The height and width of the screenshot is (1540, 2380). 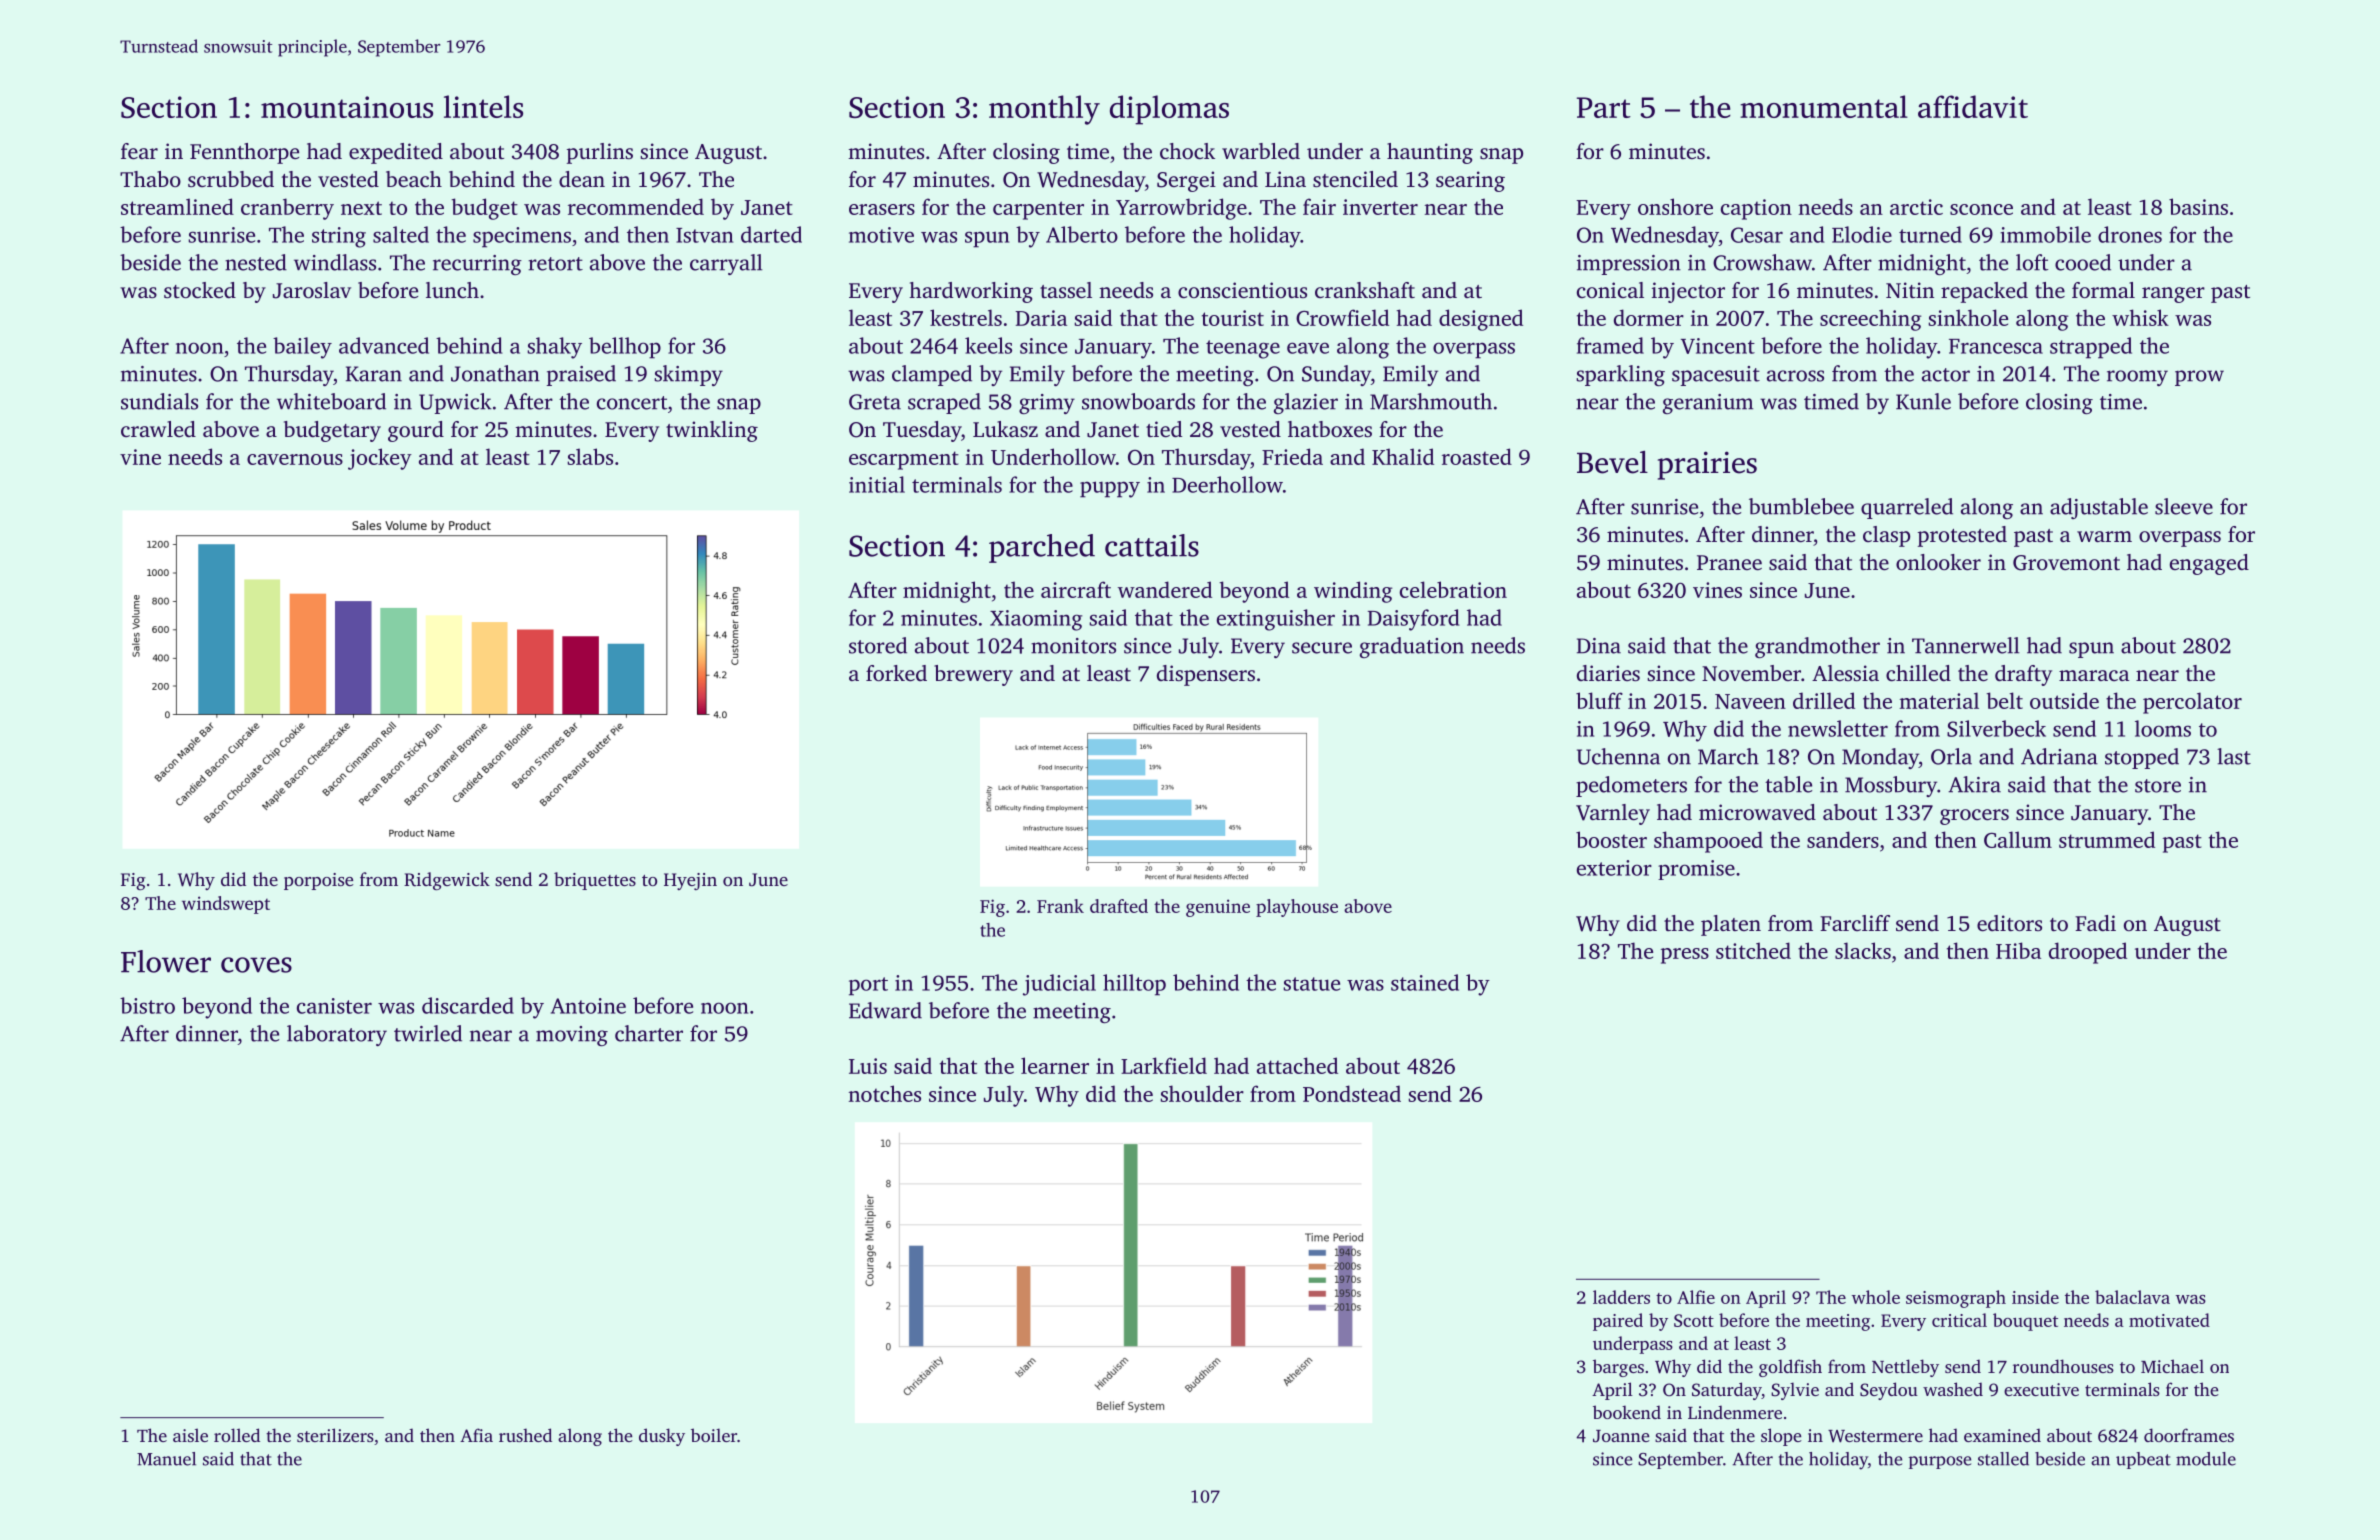 What do you see at coordinates (1604, 107) in the screenshot?
I see `Part` at bounding box center [1604, 107].
